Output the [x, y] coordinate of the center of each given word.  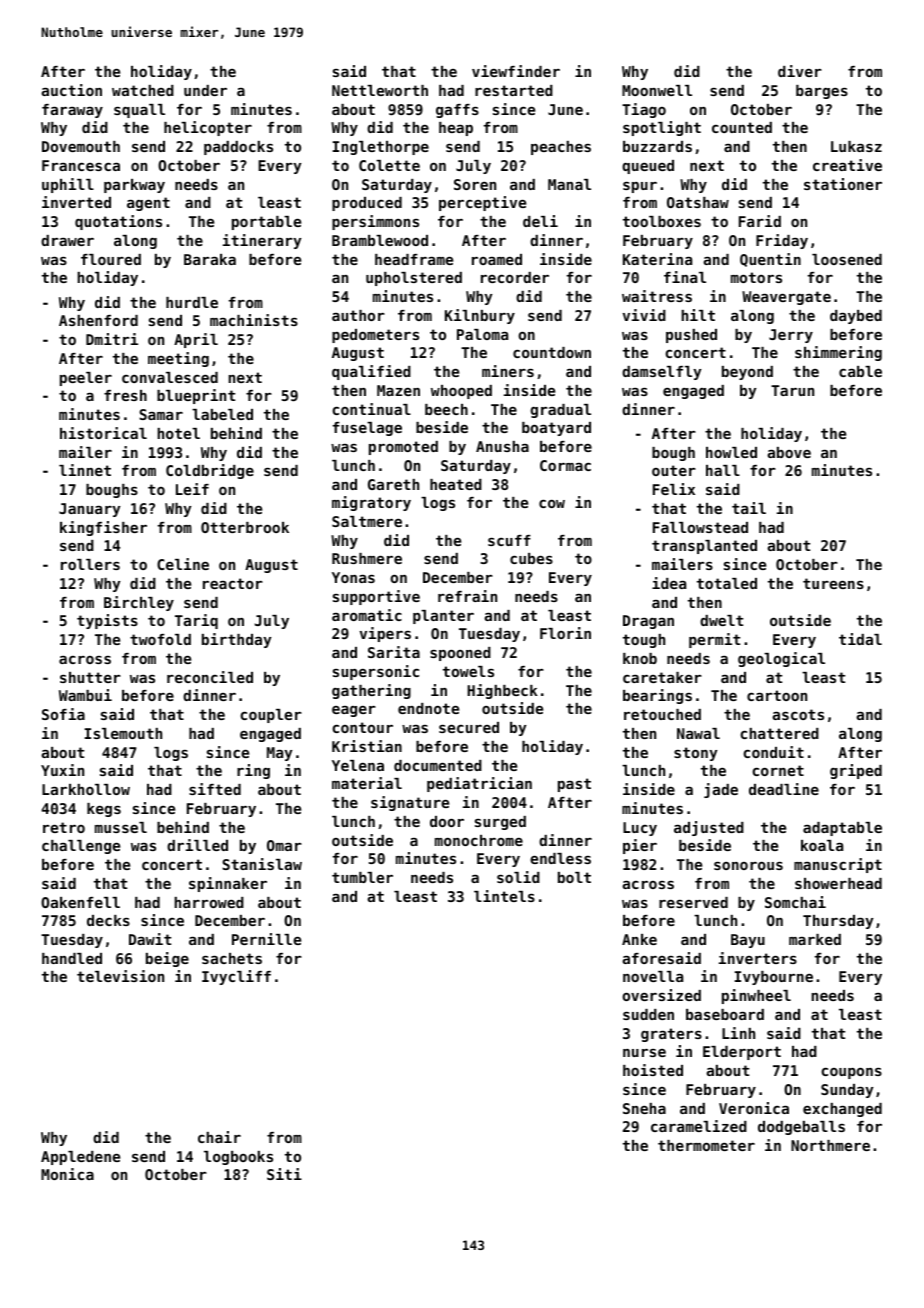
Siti [284, 1174]
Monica [67, 1174]
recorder [515, 277]
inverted [76, 202]
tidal [860, 639]
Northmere [830, 1145]
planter [443, 617]
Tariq [196, 621]
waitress [657, 296]
